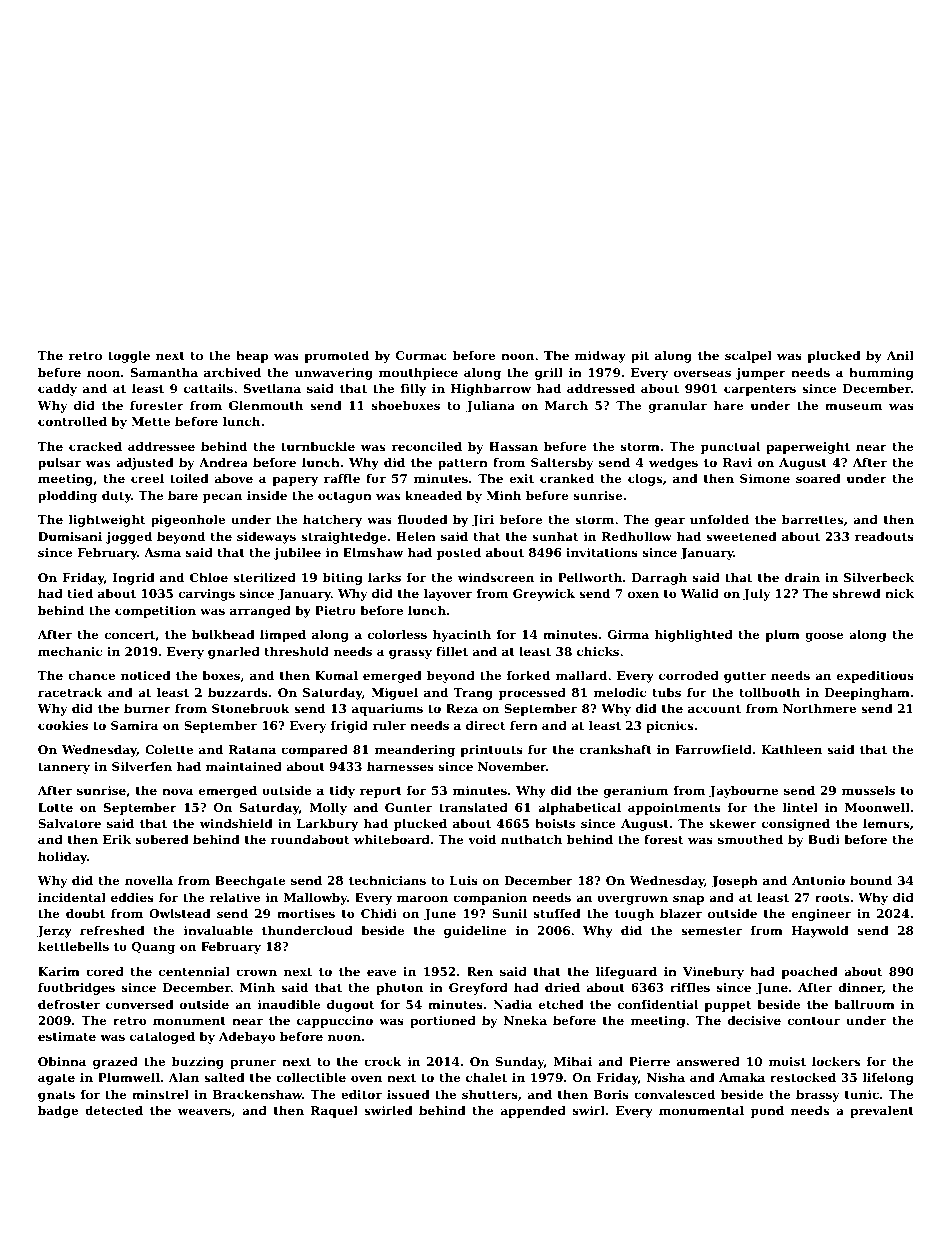 The image size is (952, 1233). What do you see at coordinates (208, 388) in the image?
I see `cattails` at bounding box center [208, 388].
